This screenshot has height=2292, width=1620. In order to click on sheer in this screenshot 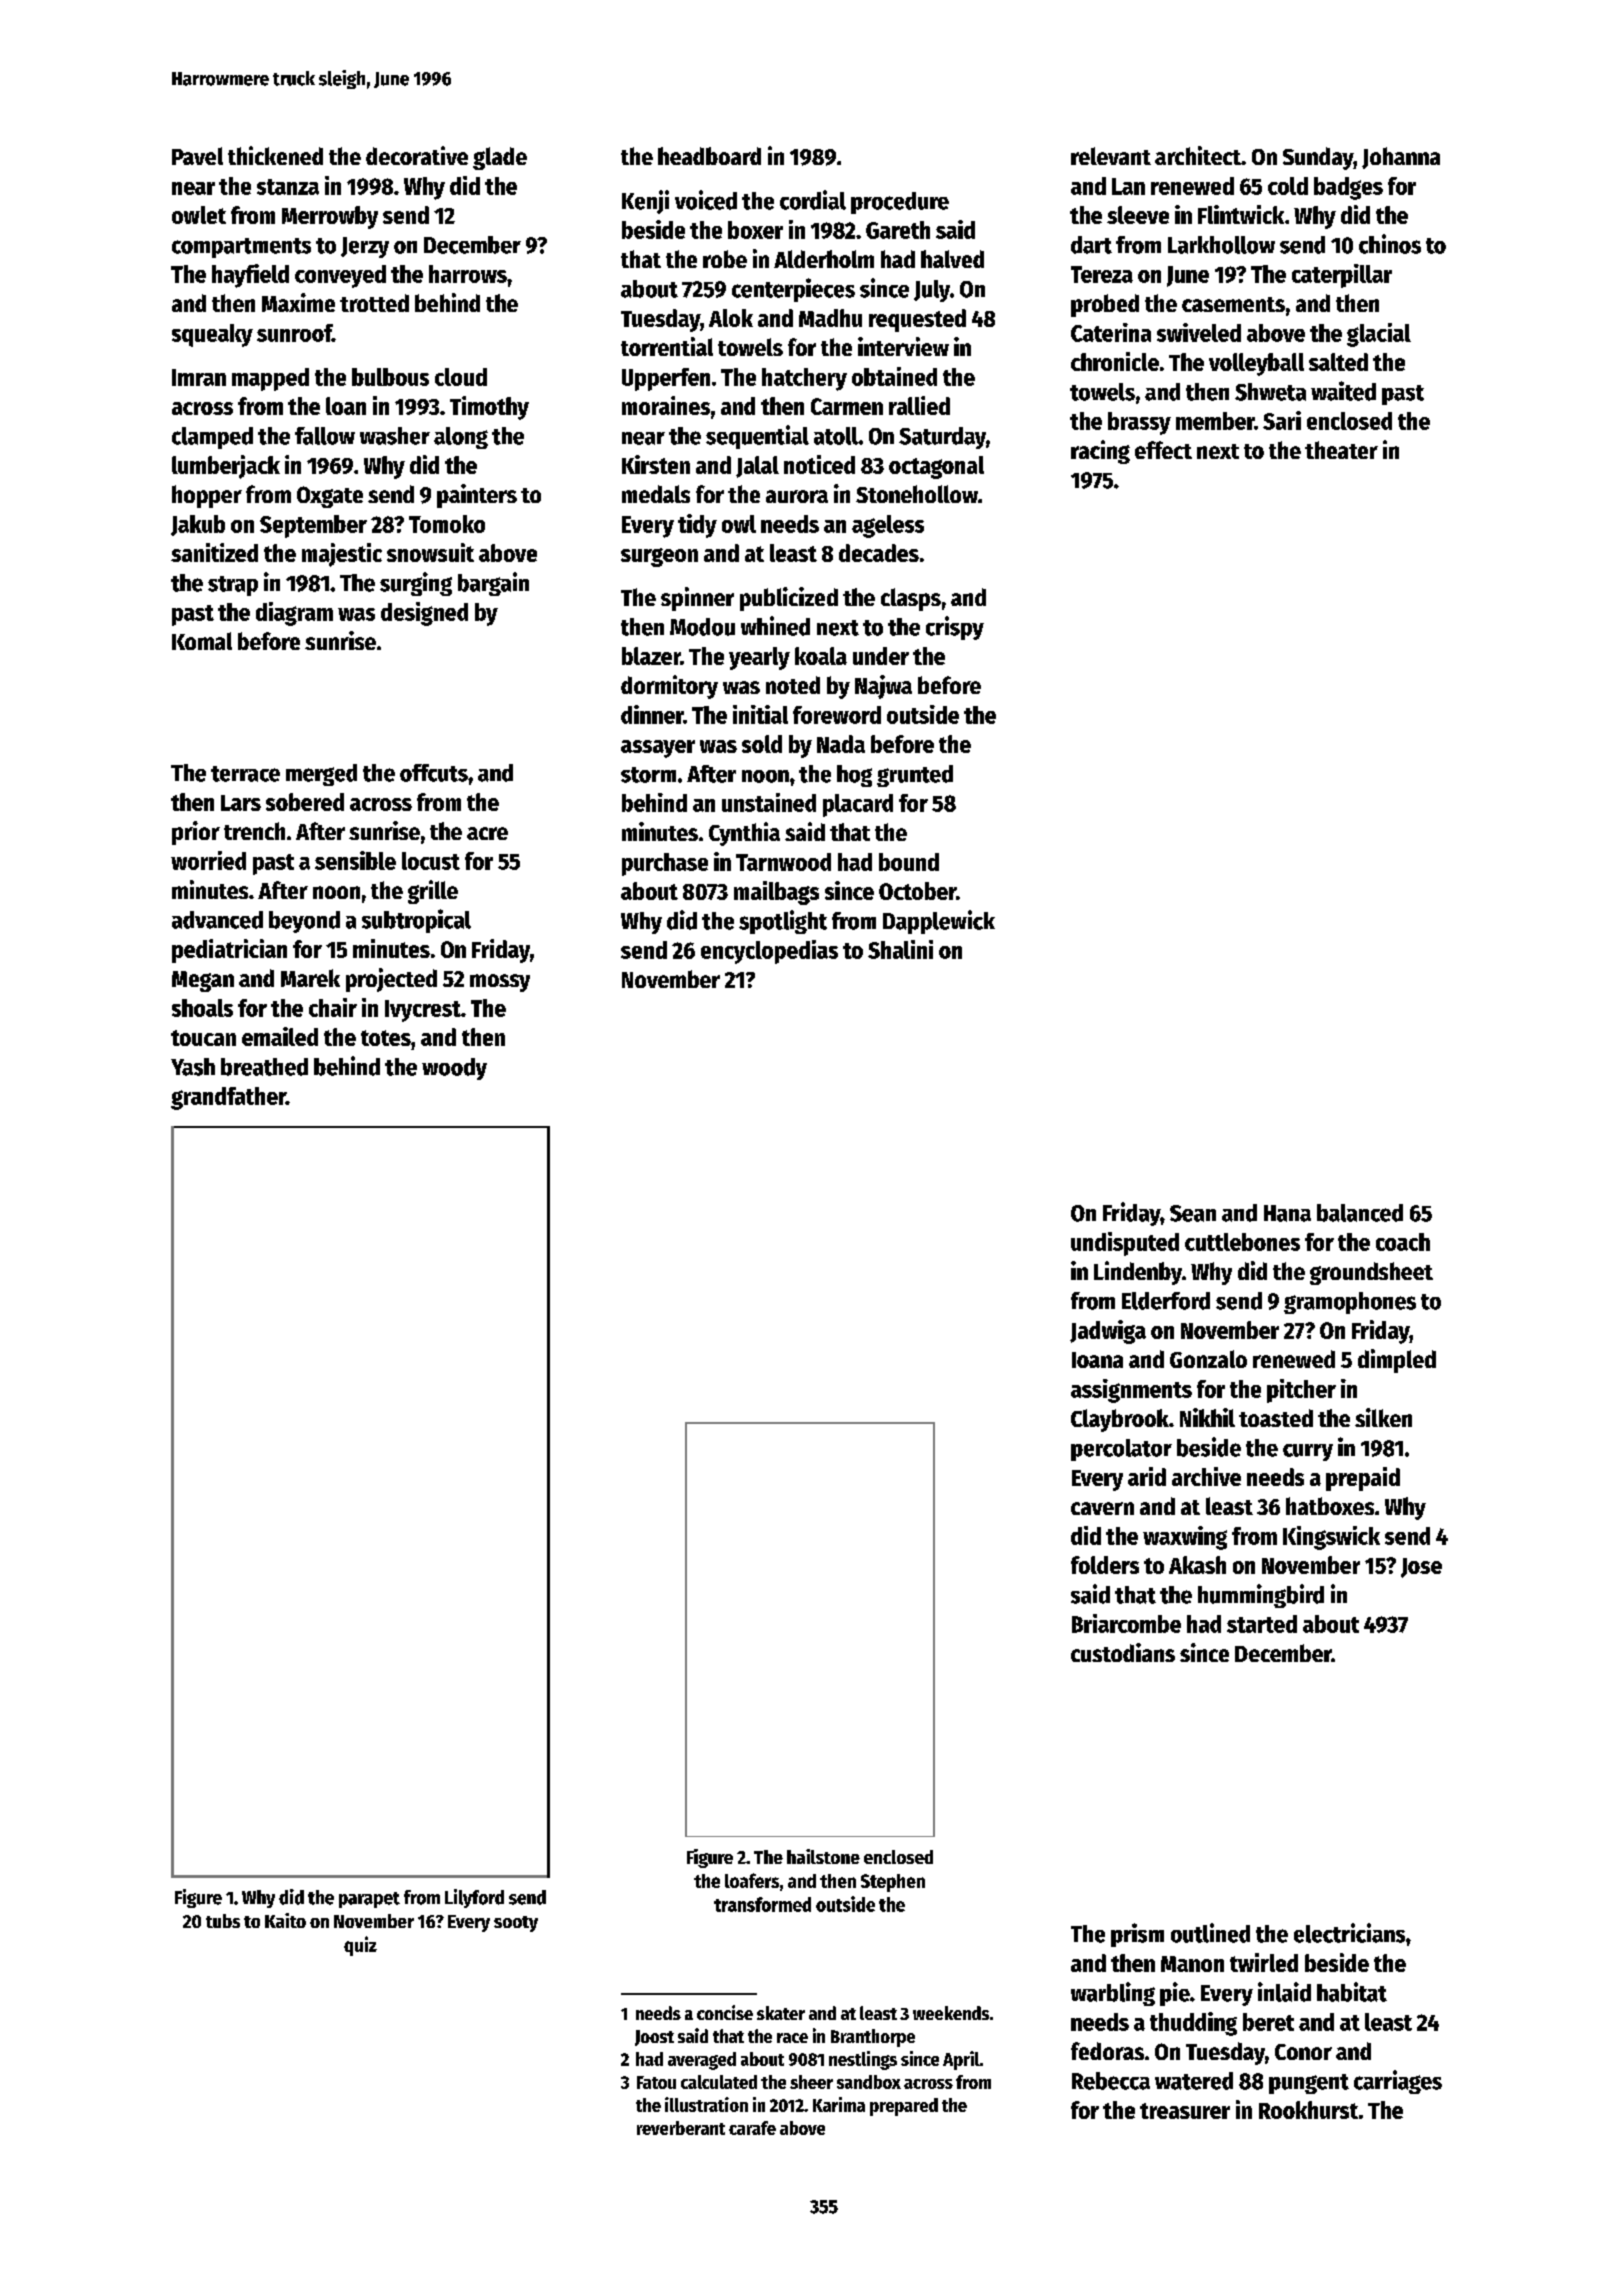, I will do `click(811, 2082)`.
